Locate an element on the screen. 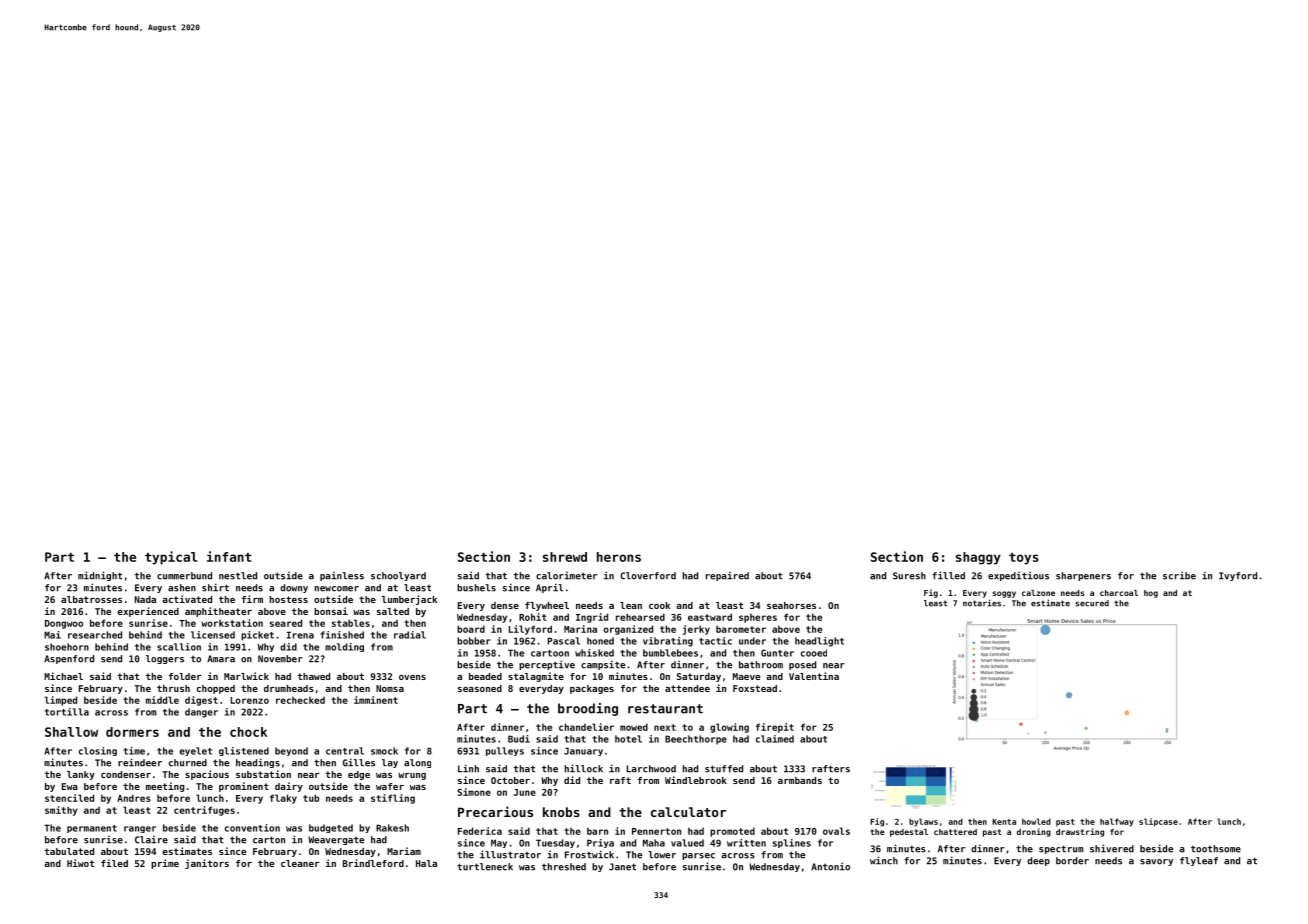 The height and width of the screenshot is (924, 1308). infant is located at coordinates (229, 556).
